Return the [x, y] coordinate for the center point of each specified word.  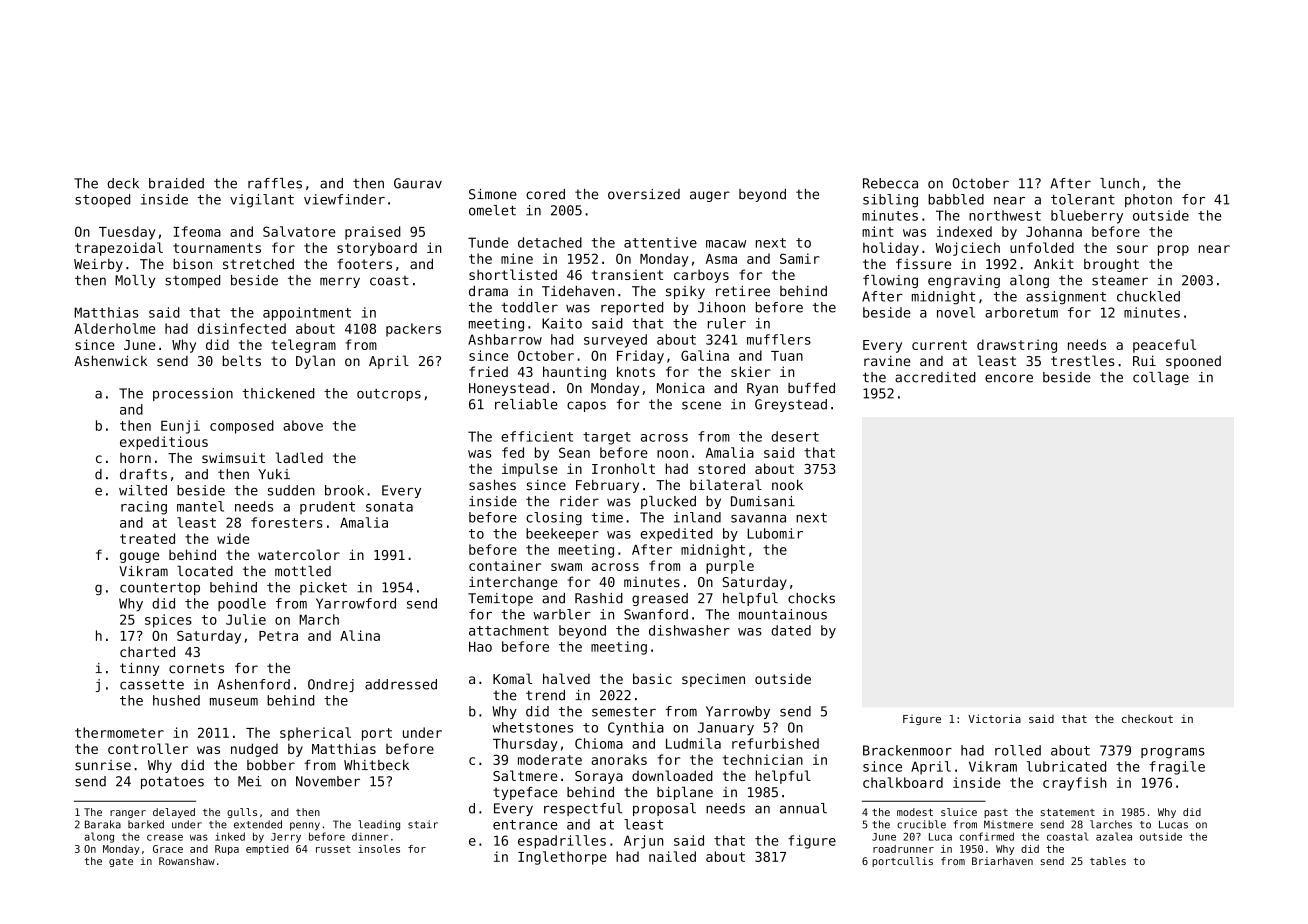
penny [305, 826]
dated [791, 630]
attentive [660, 242]
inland [697, 517]
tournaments [217, 248]
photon [1148, 200]
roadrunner [903, 849]
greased [660, 599]
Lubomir [775, 533]
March [319, 619]
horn [135, 458]
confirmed [987, 836]
